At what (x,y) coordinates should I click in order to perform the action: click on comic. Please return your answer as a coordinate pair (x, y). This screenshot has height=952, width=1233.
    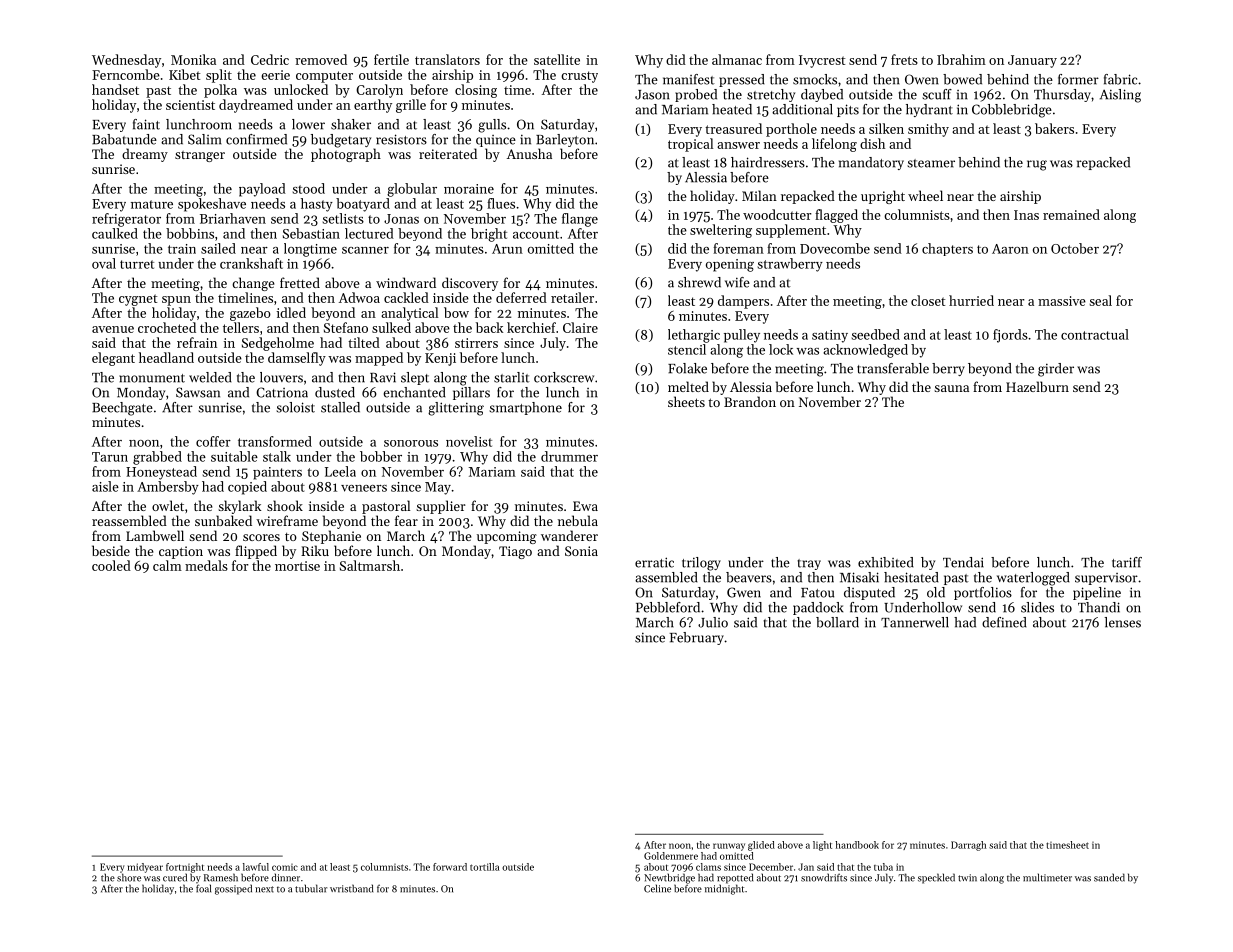
    Looking at the image, I should click on (285, 867).
